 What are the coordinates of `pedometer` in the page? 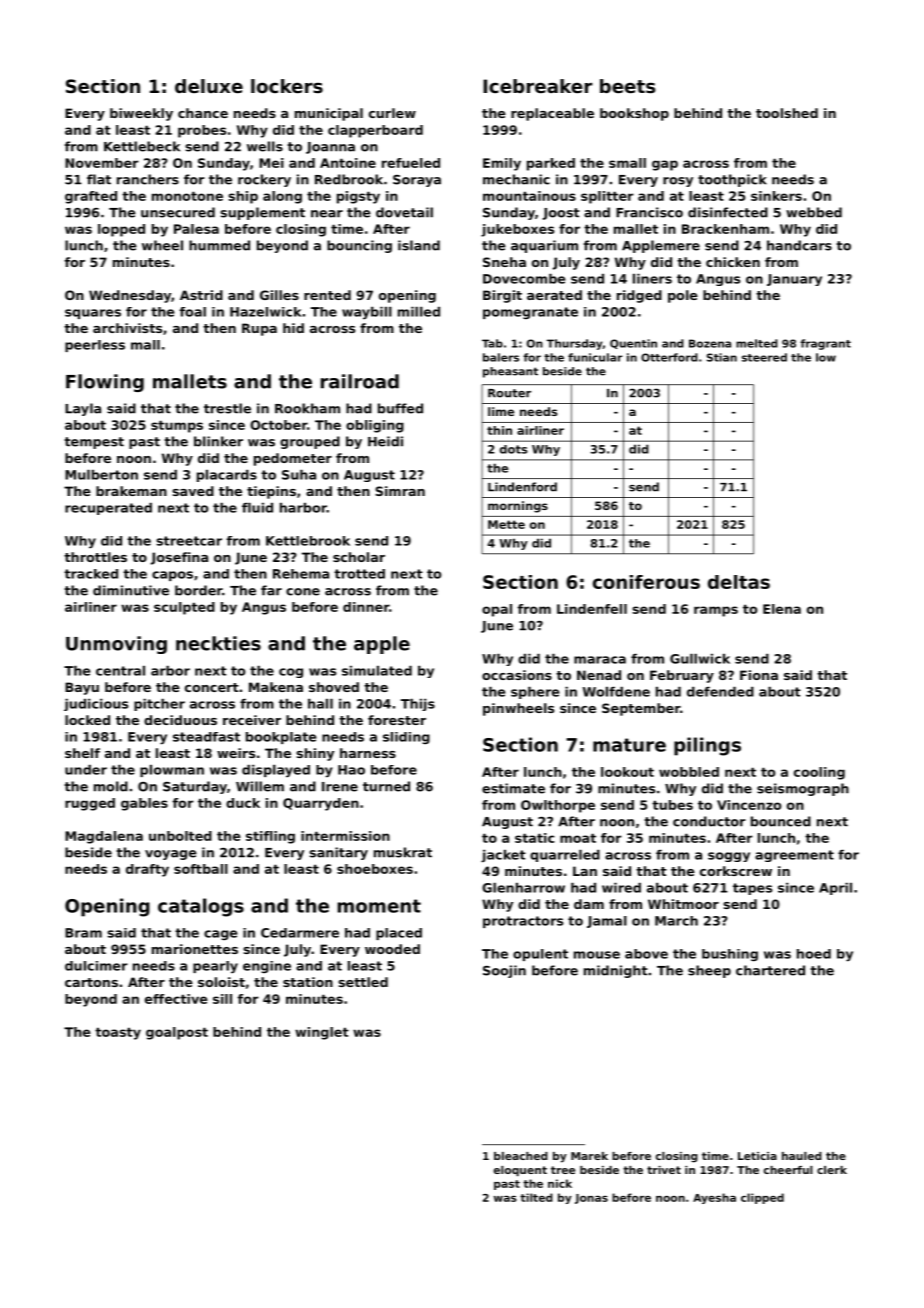 It's located at (293, 459).
